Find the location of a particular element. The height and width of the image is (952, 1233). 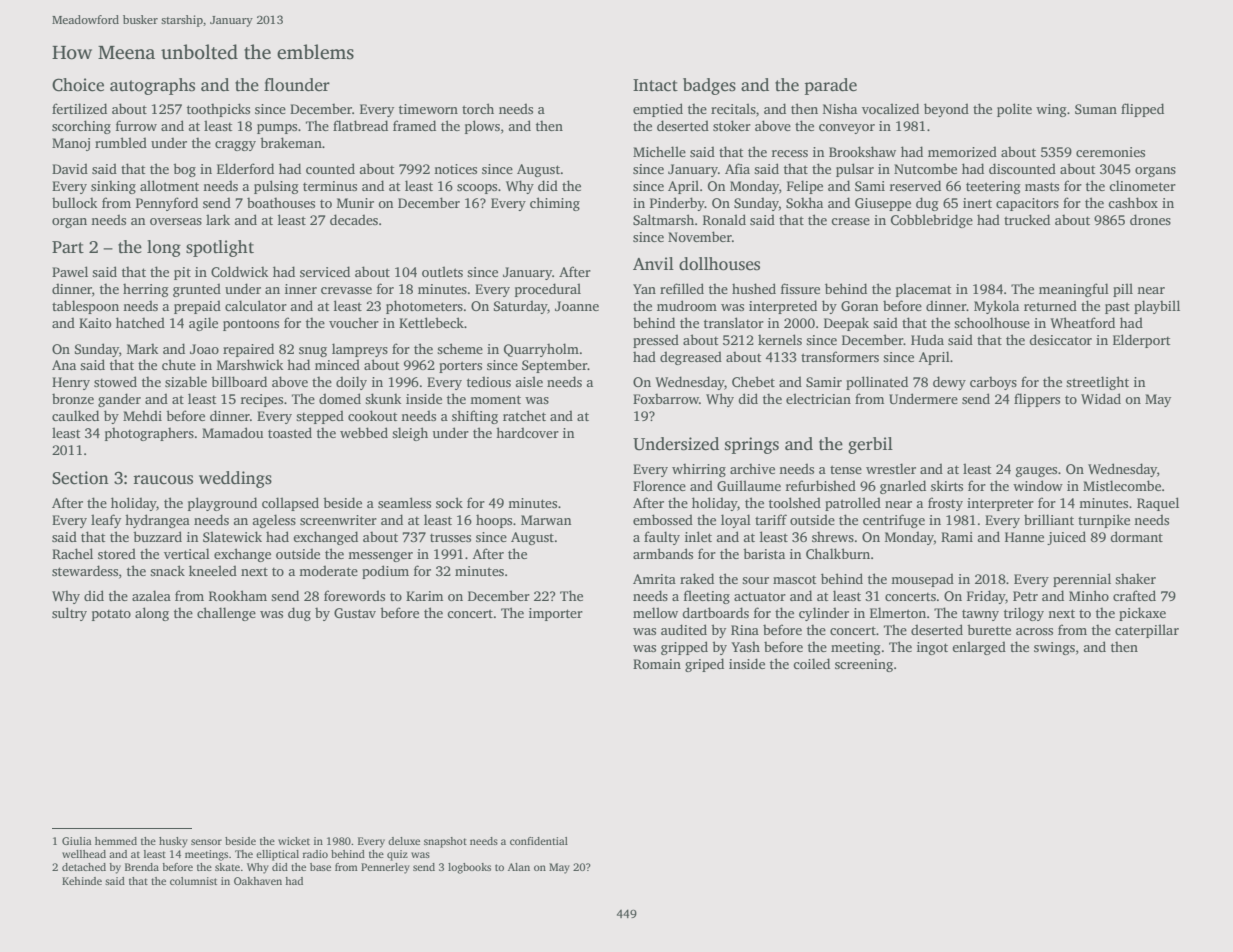

pickaxe is located at coordinates (1142, 614).
